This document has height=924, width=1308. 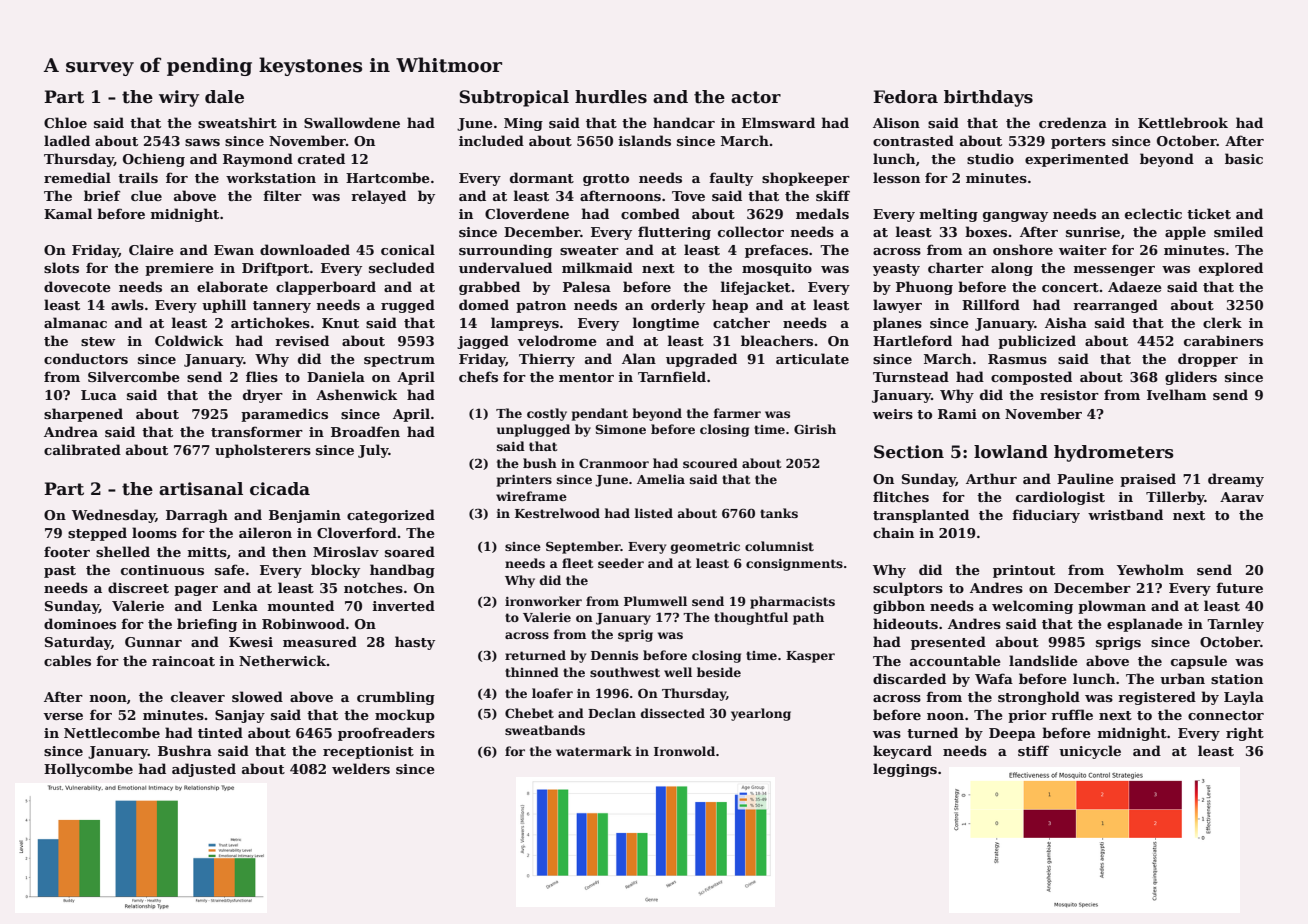 I want to click on hydrometers, so click(x=1114, y=453).
